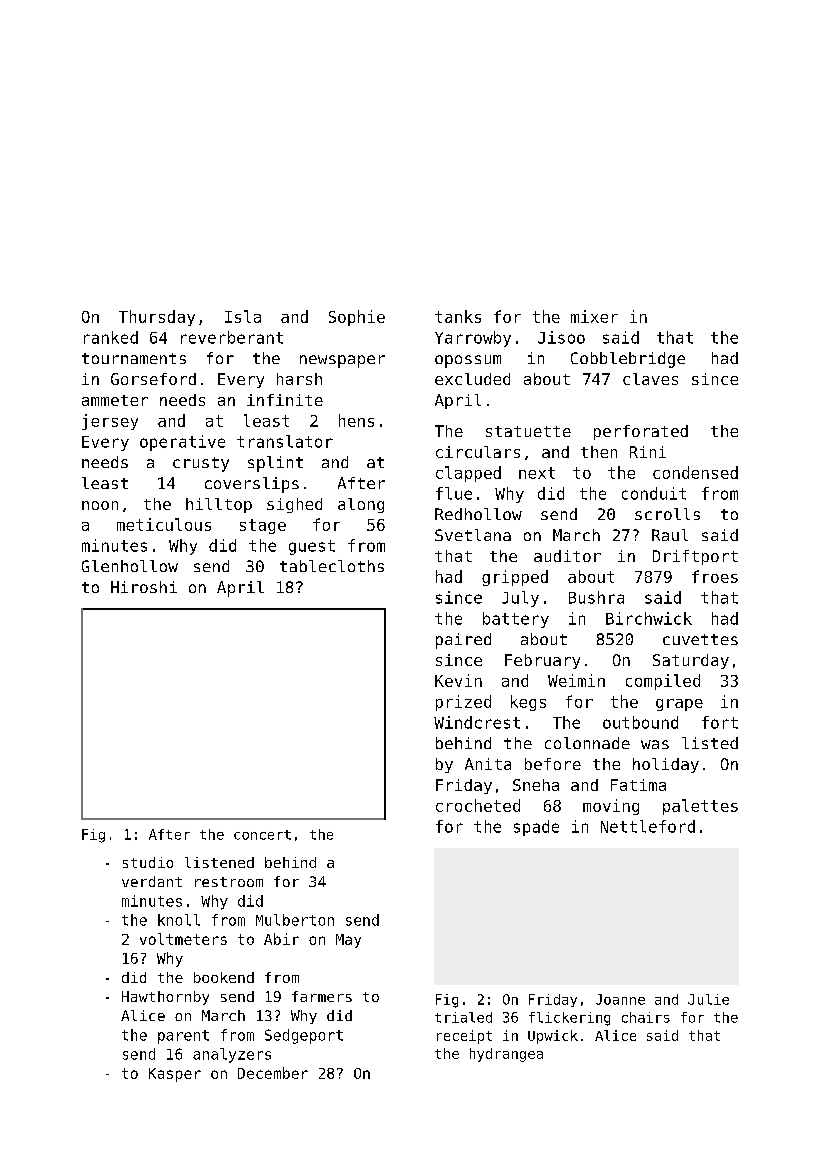 Image resolution: width=820 pixels, height=1164 pixels. I want to click on cuvettes, so click(700, 639).
